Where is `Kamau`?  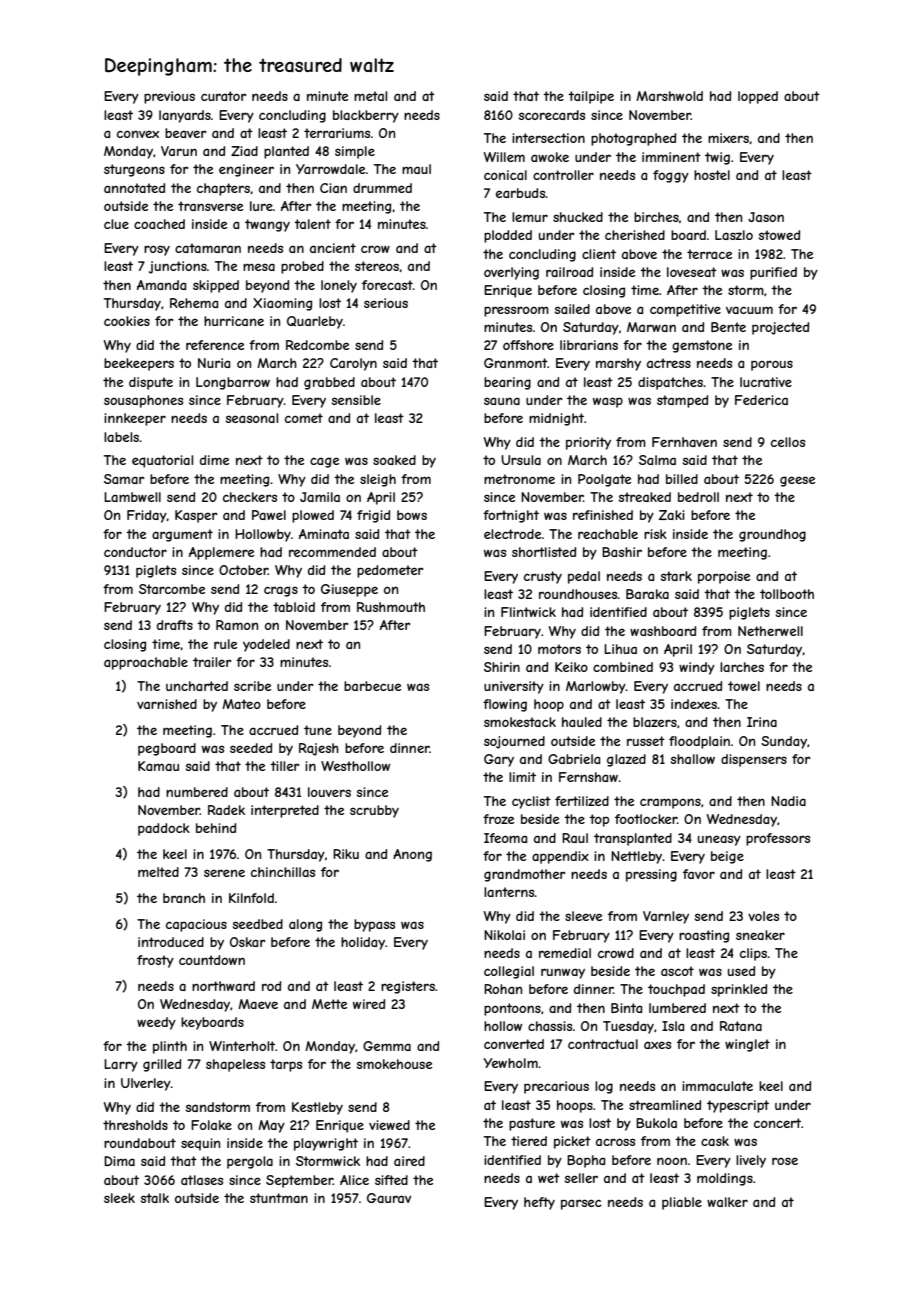
Kamau is located at coordinates (158, 766).
